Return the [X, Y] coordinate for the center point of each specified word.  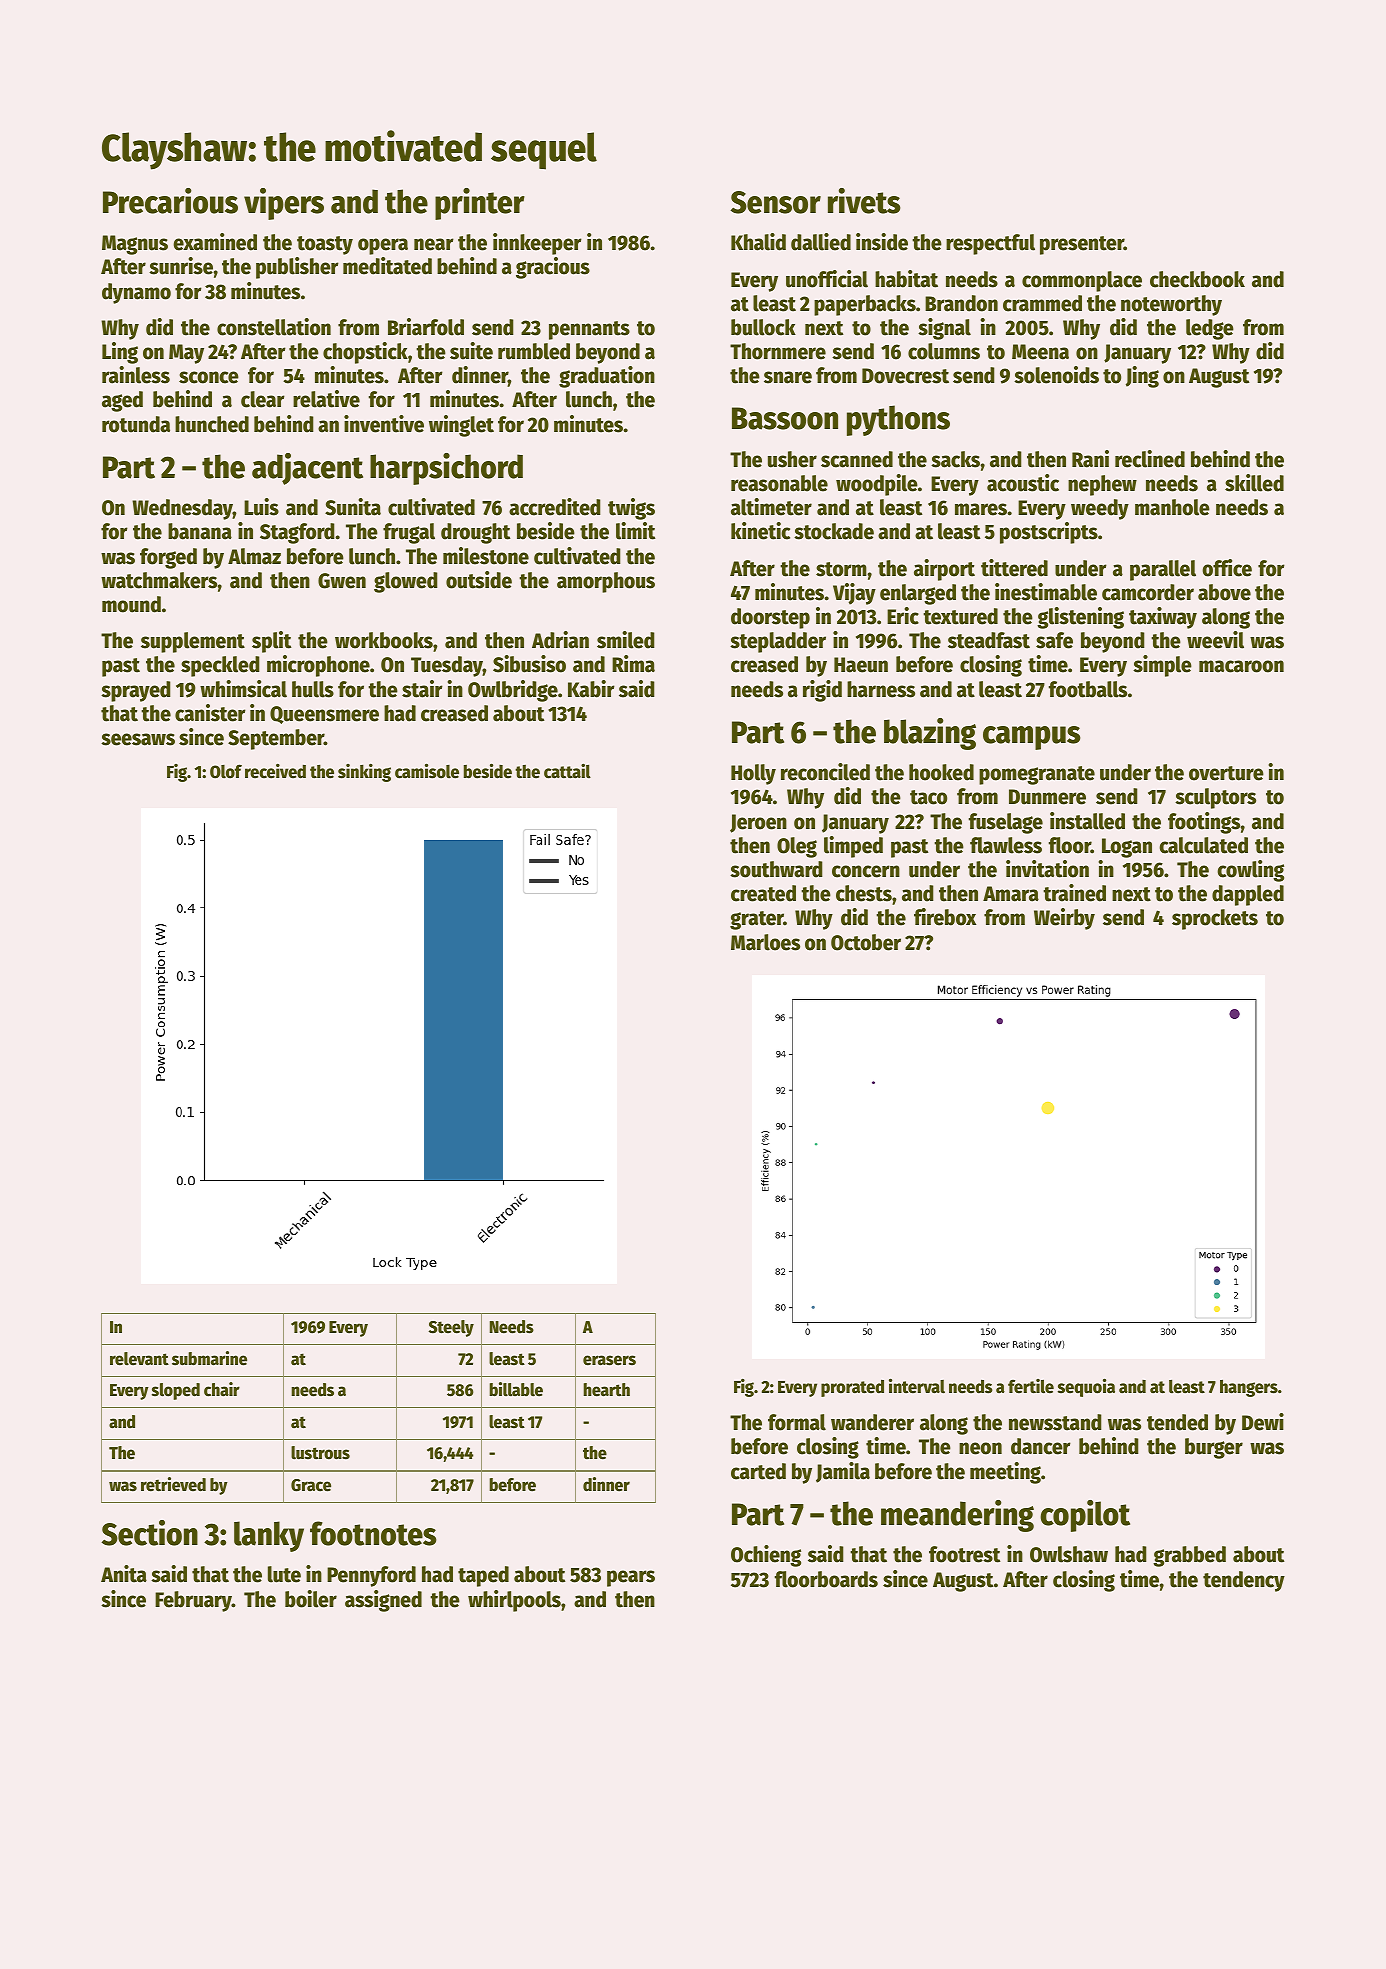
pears [631, 1578]
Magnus [135, 245]
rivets [864, 201]
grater [757, 920]
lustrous [320, 1453]
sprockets [1215, 919]
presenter [1082, 245]
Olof [226, 771]
